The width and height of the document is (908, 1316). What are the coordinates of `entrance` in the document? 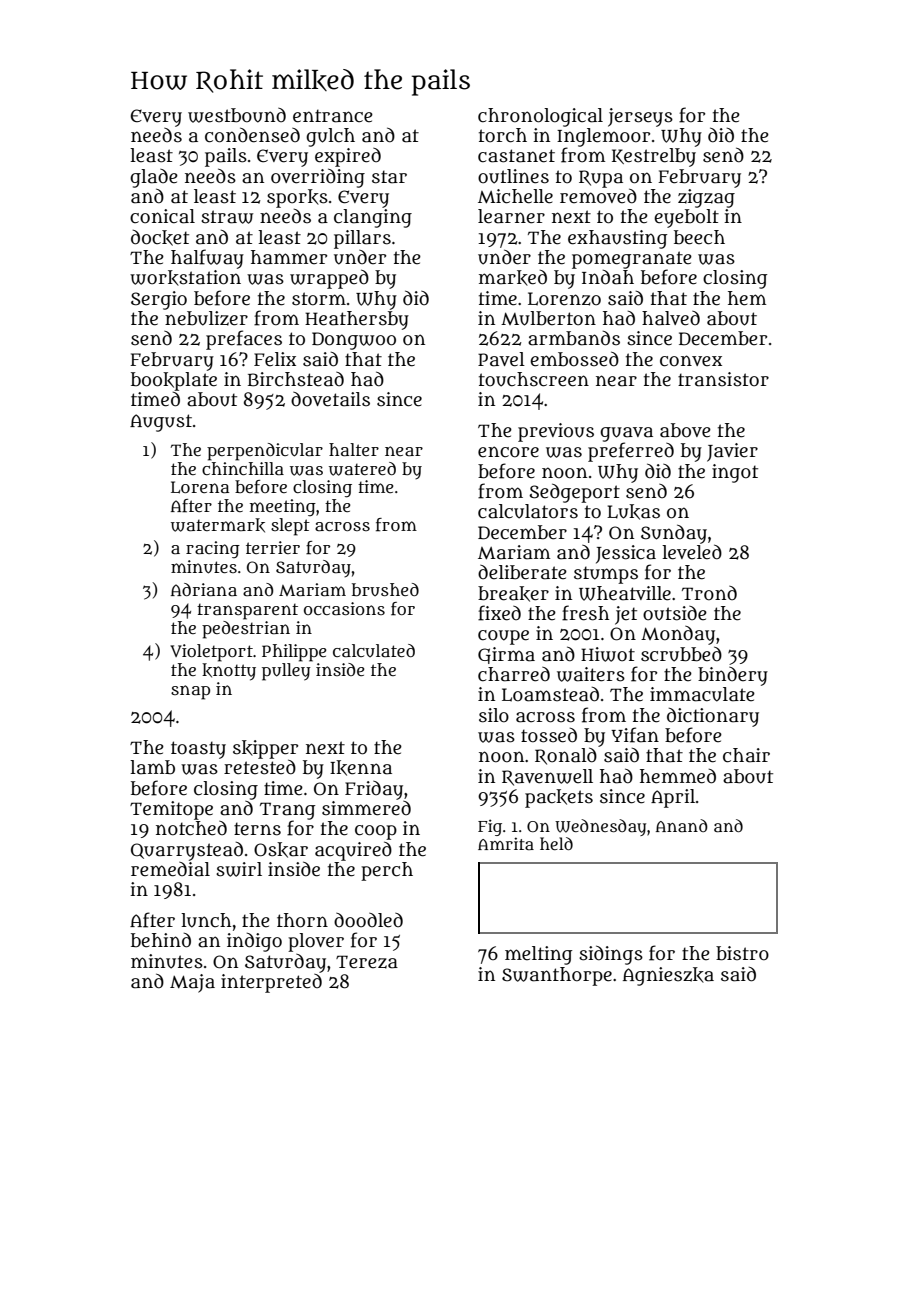 It's located at (333, 116).
